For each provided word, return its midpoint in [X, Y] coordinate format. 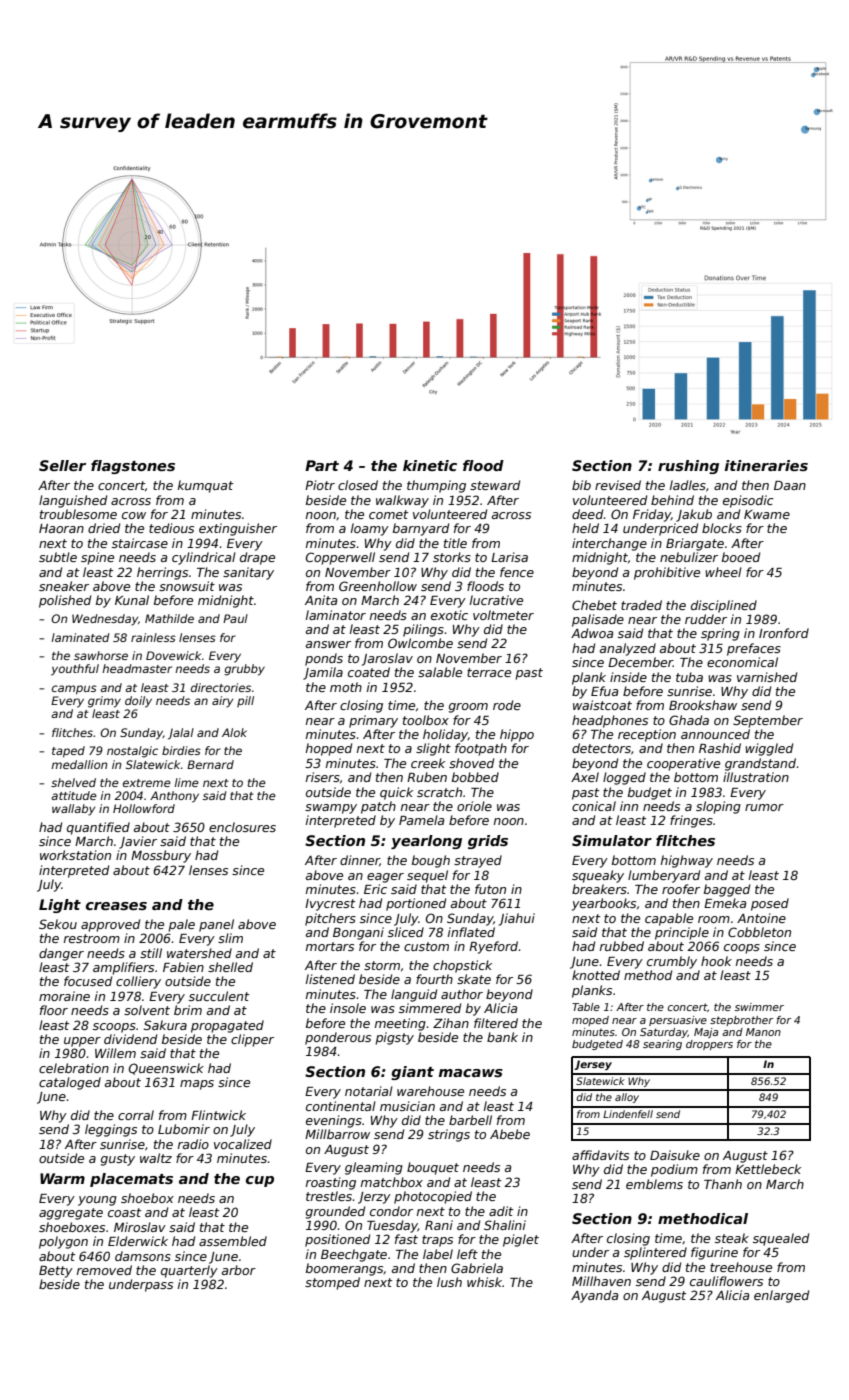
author [462, 994]
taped [68, 752]
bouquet [433, 1168]
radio [193, 1144]
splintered [655, 1253]
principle [682, 933]
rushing [688, 467]
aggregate [71, 1214]
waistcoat [602, 705]
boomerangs [345, 1269]
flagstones [133, 467]
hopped [329, 749]
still [151, 953]
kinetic [430, 465]
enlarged [781, 1296]
